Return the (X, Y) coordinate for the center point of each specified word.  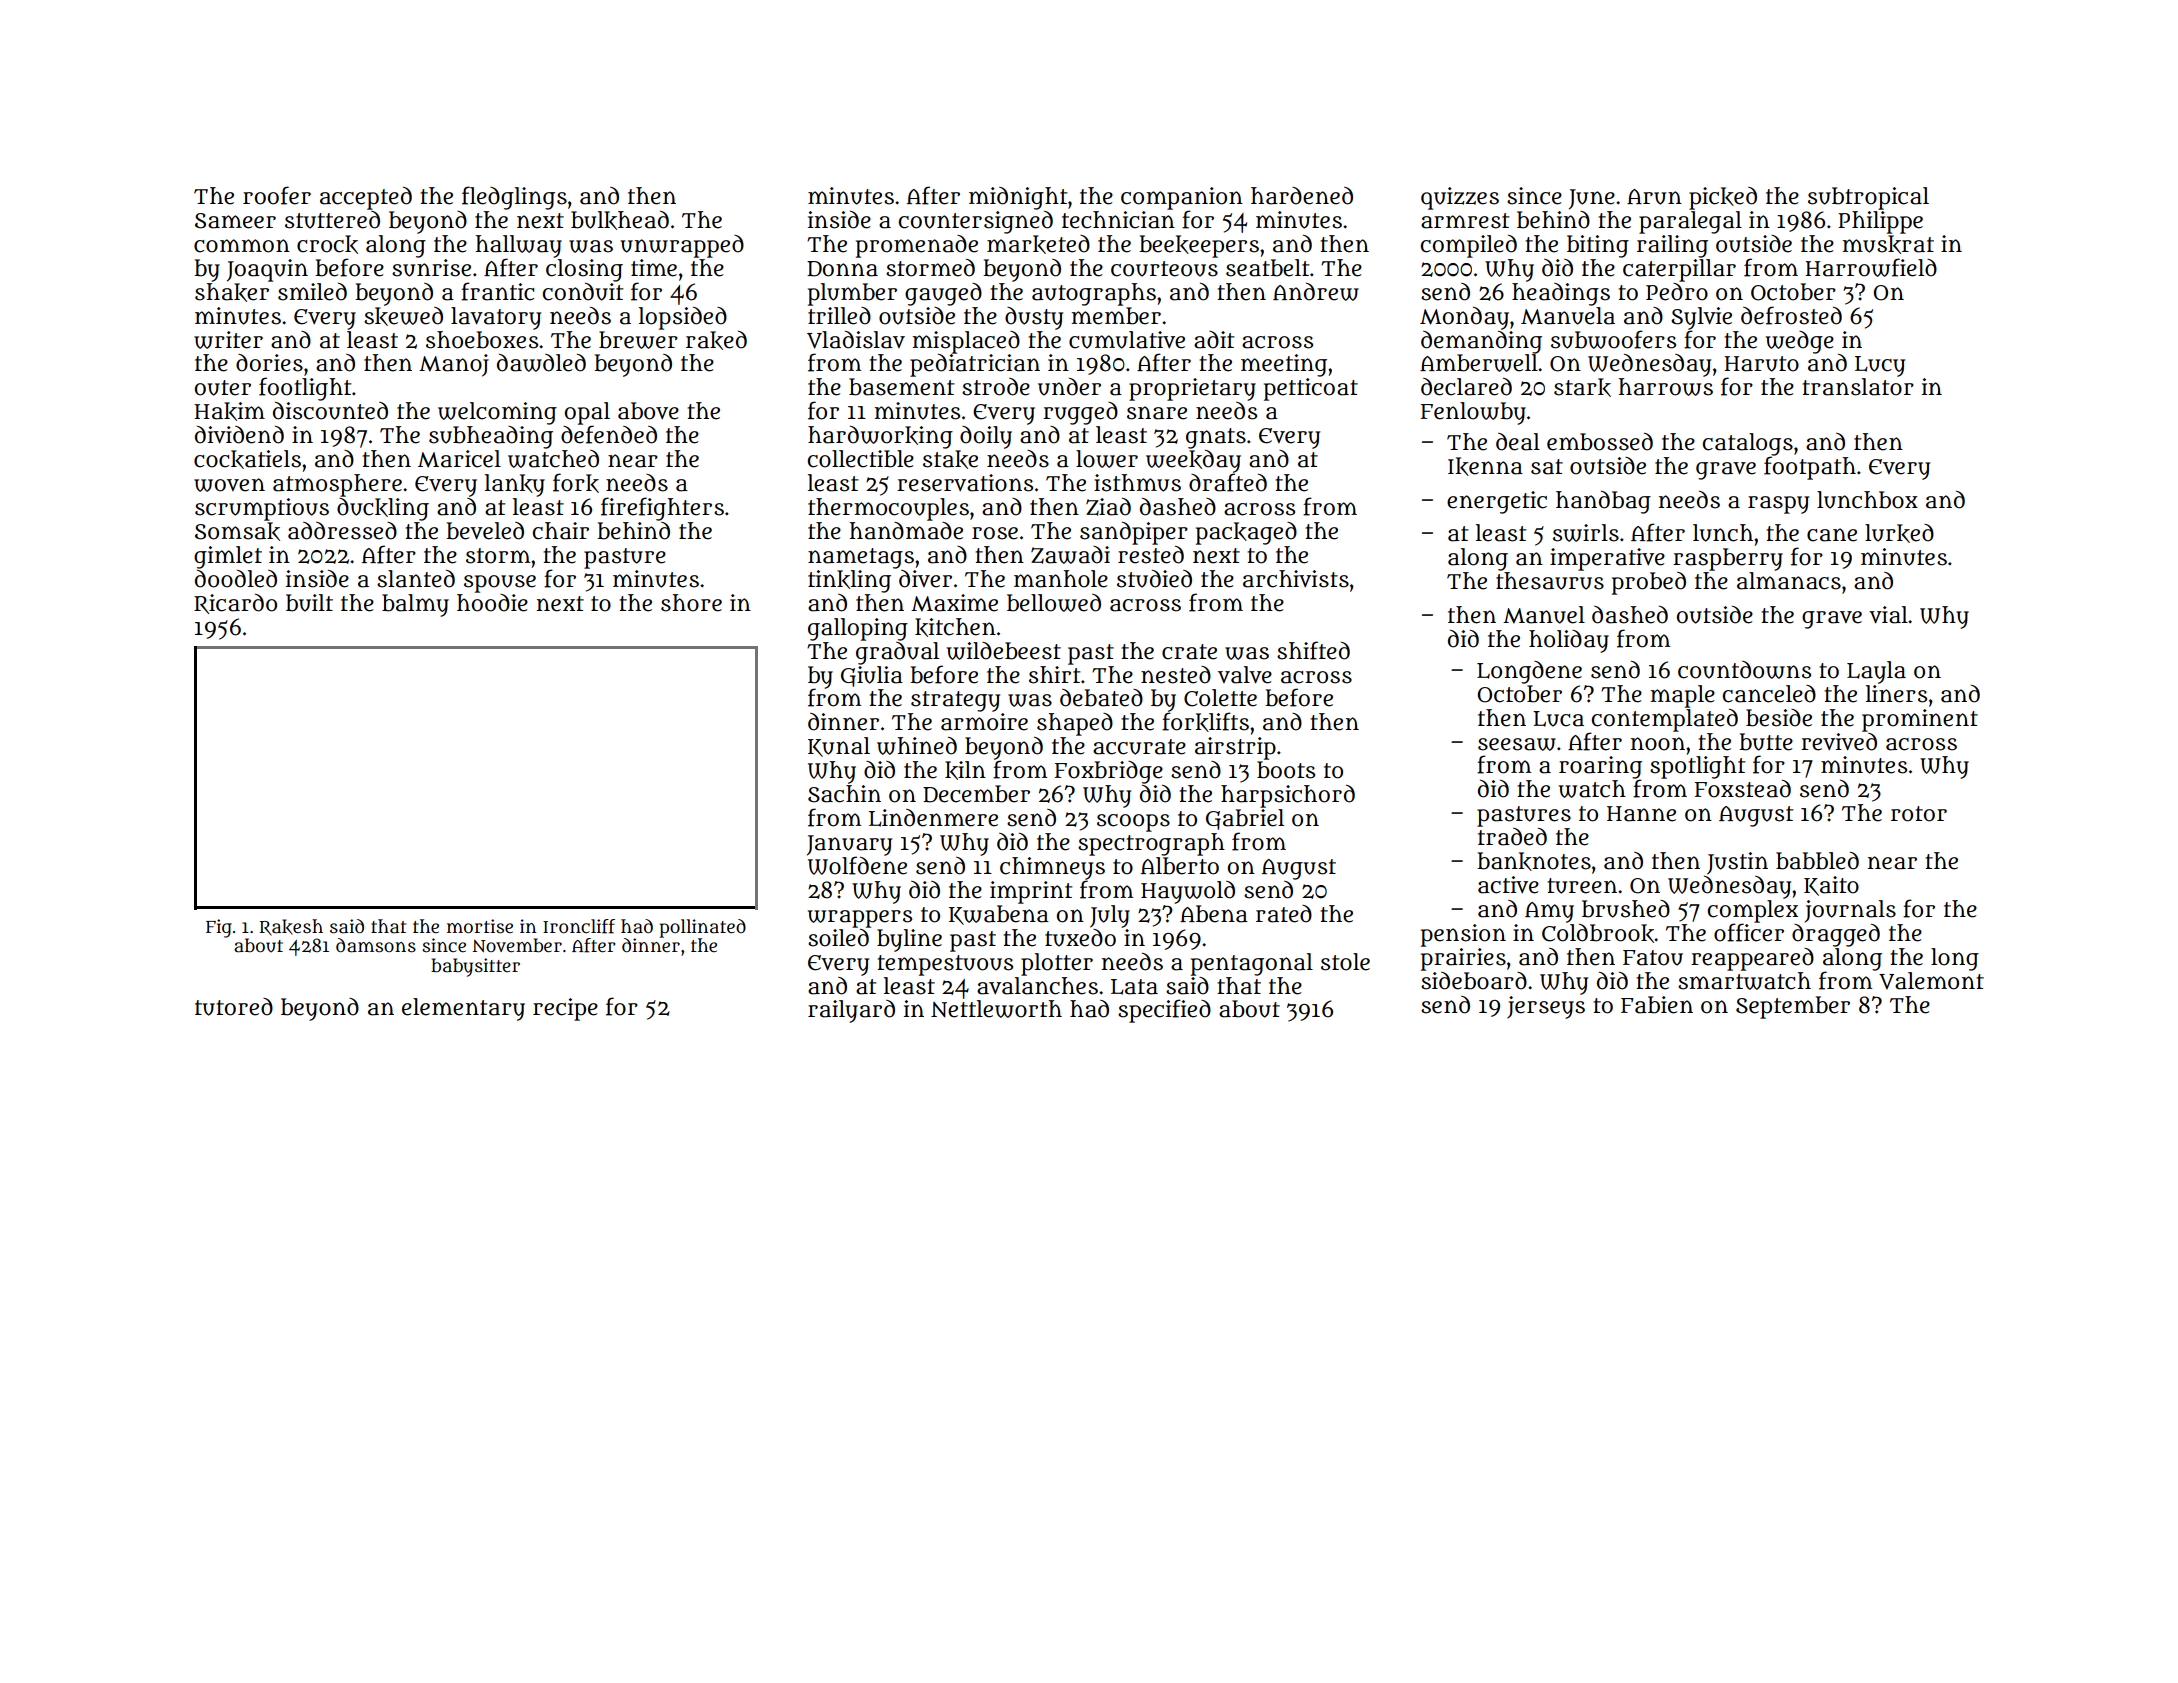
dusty (1034, 318)
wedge (1800, 342)
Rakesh (291, 927)
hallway (519, 246)
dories (269, 363)
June (1592, 199)
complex (1753, 911)
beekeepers (1199, 246)
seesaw (1517, 744)
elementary (463, 1009)
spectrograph (1151, 844)
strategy (955, 701)
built (309, 603)
